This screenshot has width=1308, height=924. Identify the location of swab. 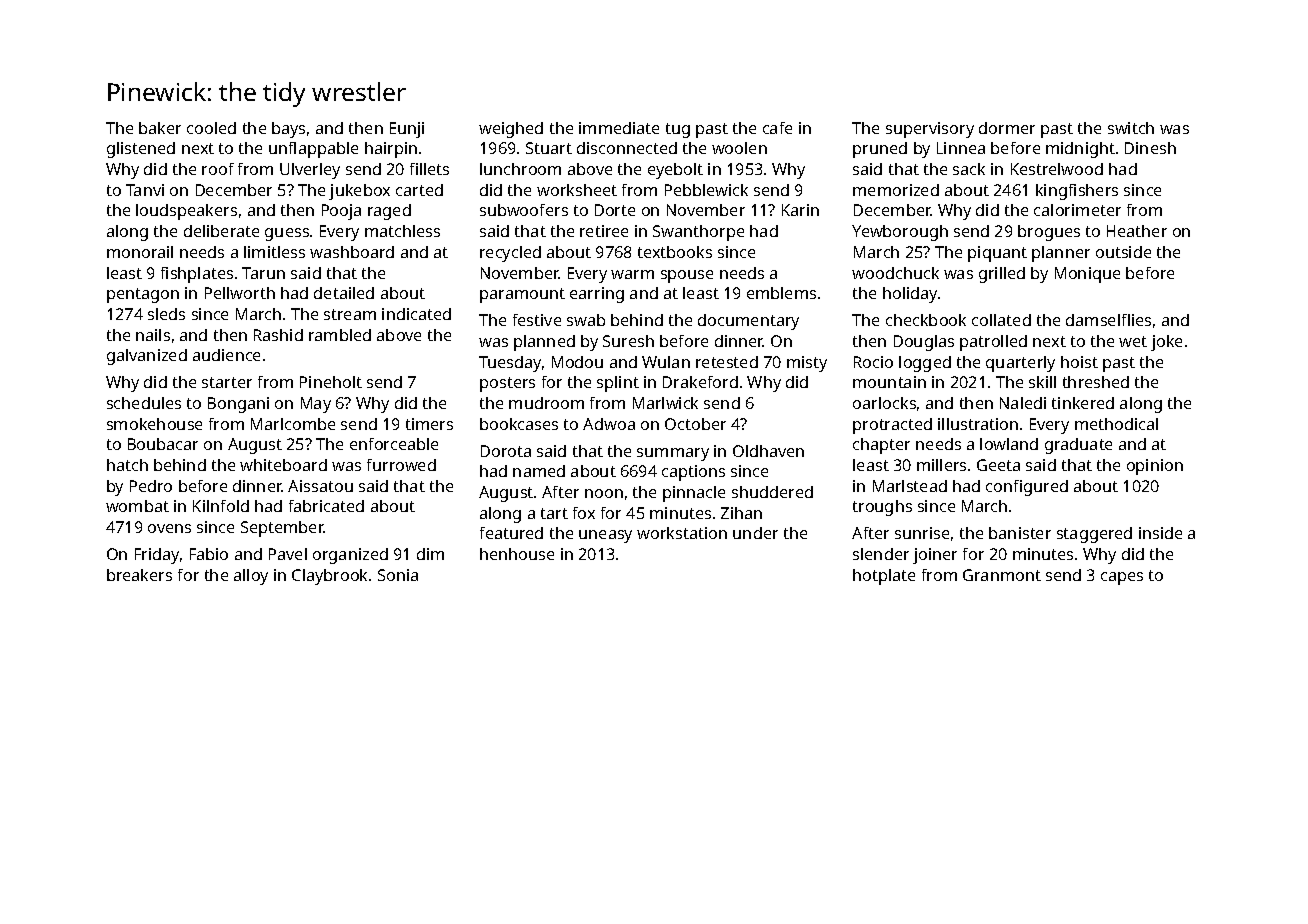
(586, 320).
